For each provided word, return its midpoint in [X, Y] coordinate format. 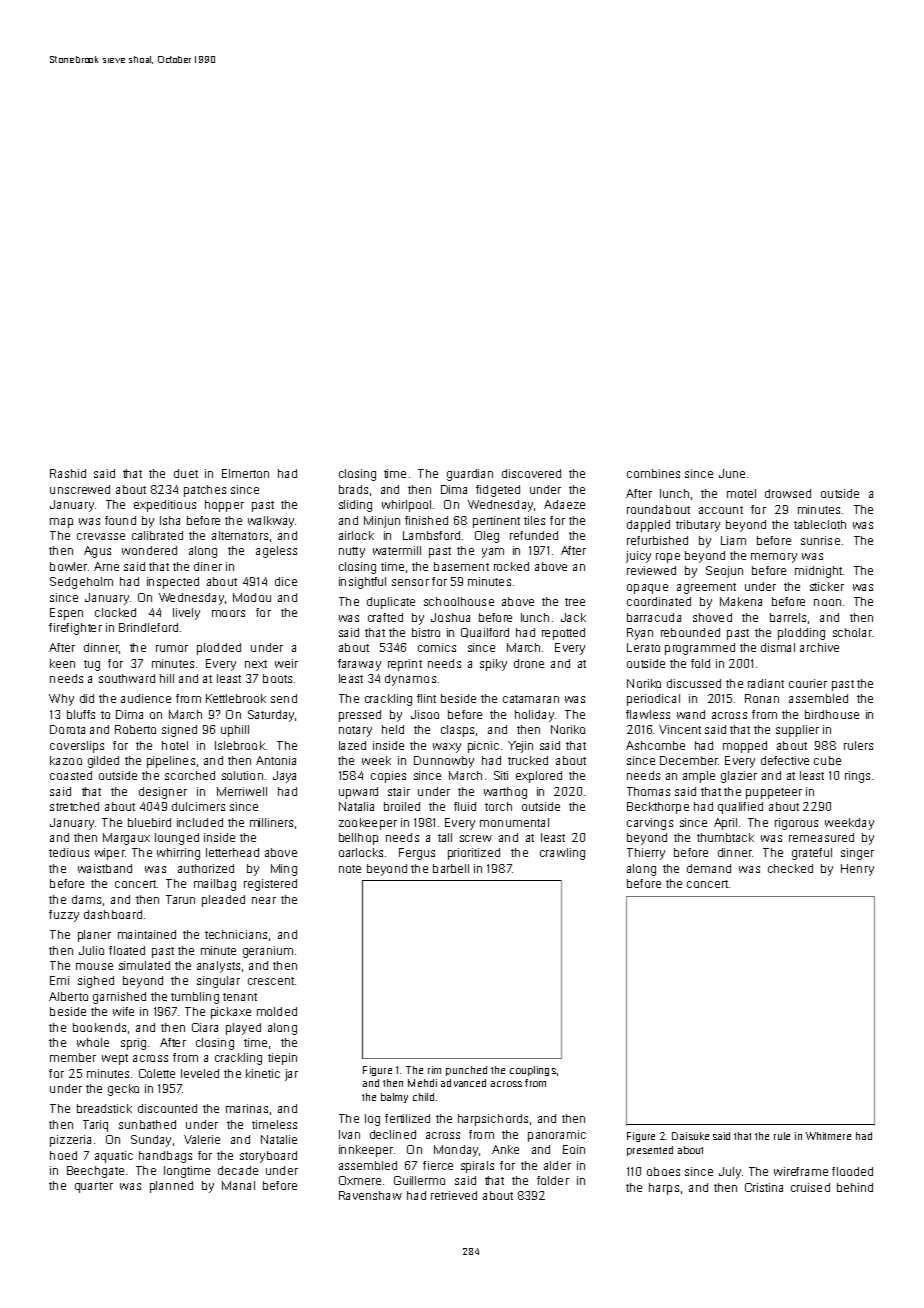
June [732, 473]
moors [228, 613]
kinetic [263, 1073]
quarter [94, 1187]
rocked [511, 566]
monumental [514, 822]
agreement [706, 588]
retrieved [454, 1195]
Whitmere [828, 1136]
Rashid [68, 473]
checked [790, 868]
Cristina [764, 1187]
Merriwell [242, 791]
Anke [505, 1149]
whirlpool [406, 506]
